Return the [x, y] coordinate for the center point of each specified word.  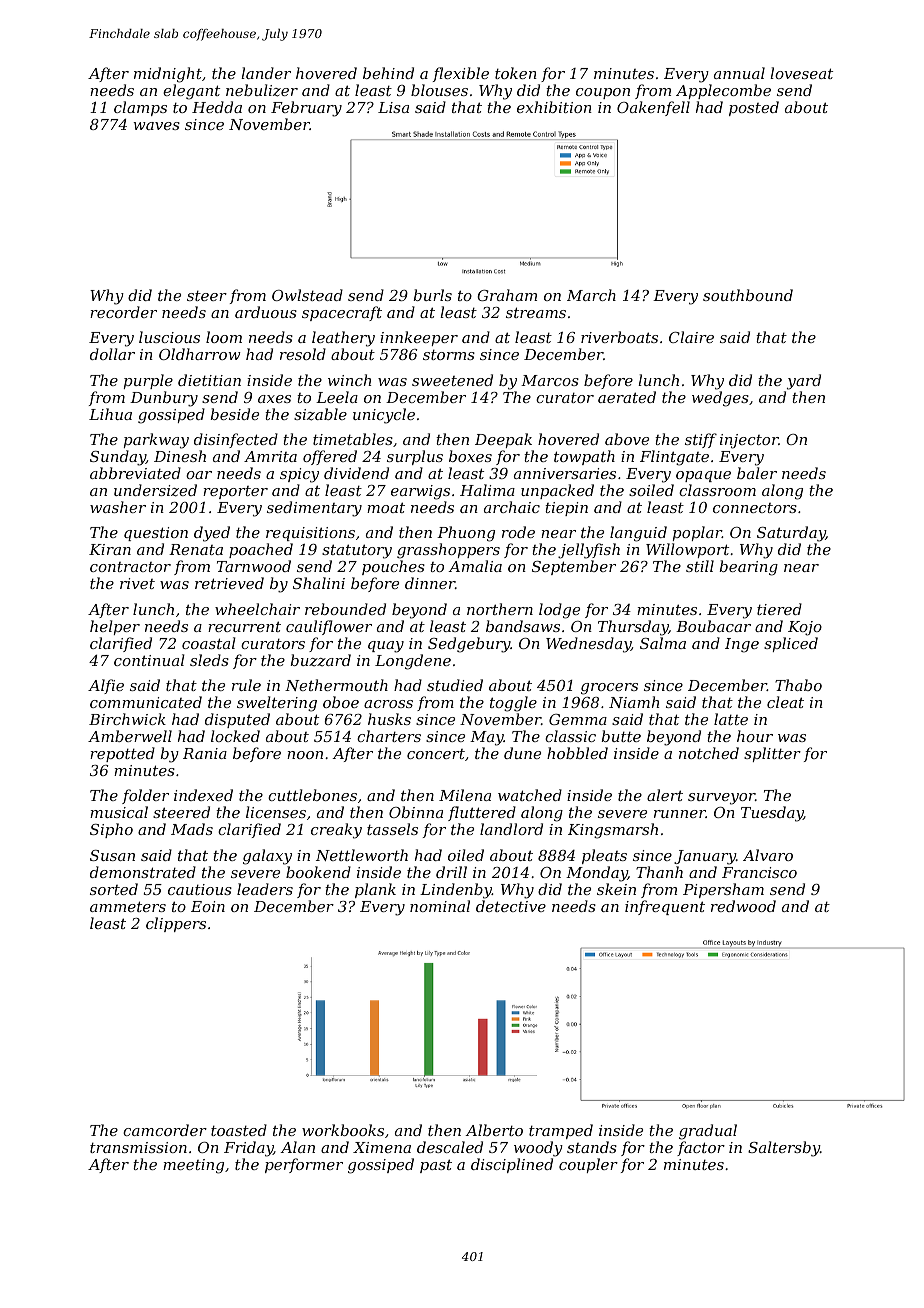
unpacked [557, 491]
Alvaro [768, 855]
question [156, 534]
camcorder [165, 1130]
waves [156, 126]
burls [432, 295]
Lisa [393, 107]
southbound [748, 295]
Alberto [494, 1130]
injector [749, 441]
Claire [691, 337]
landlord [511, 829]
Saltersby [784, 1149]
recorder [123, 312]
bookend [318, 872]
